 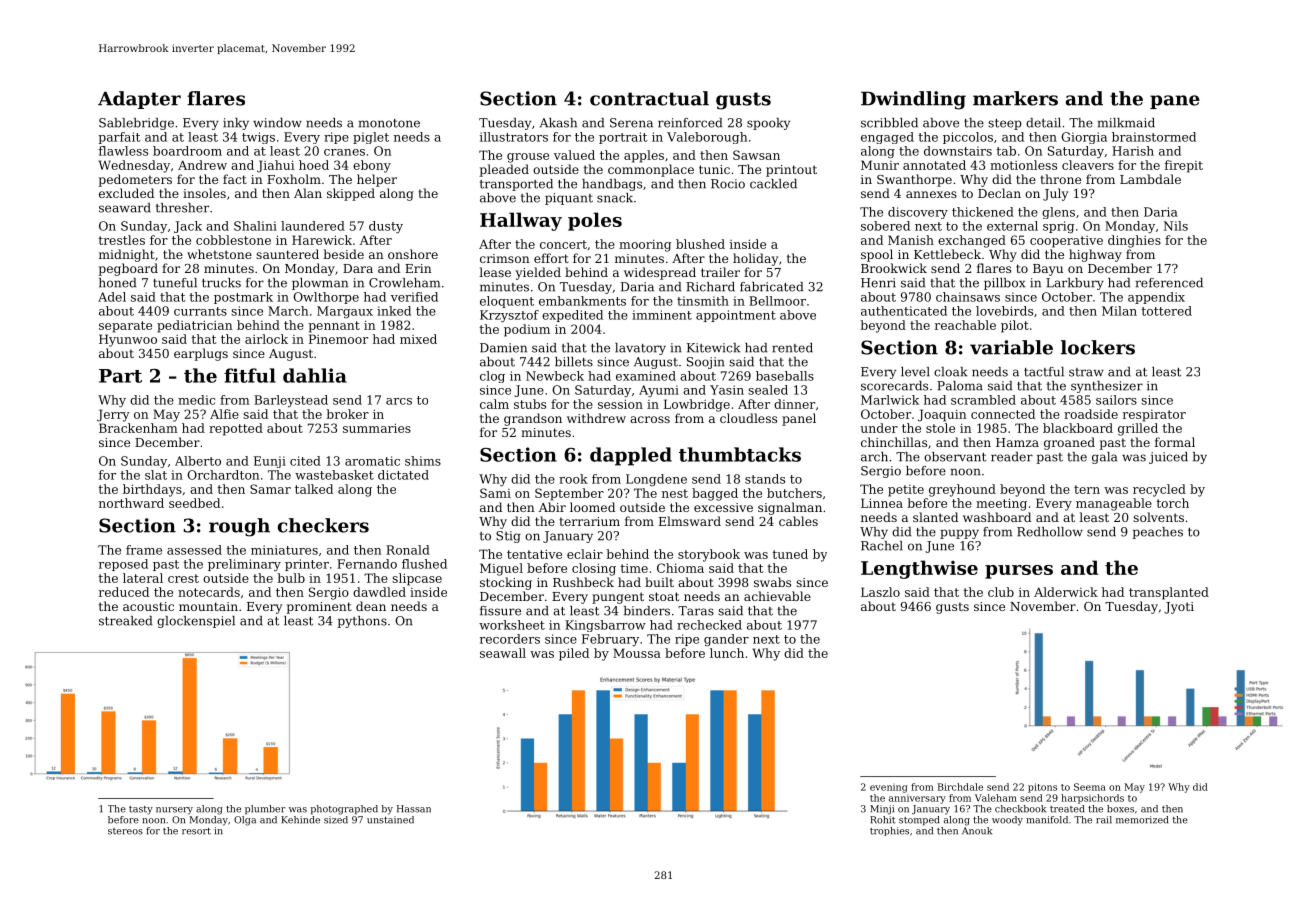 What do you see at coordinates (291, 401) in the document?
I see `Barleystead` at bounding box center [291, 401].
